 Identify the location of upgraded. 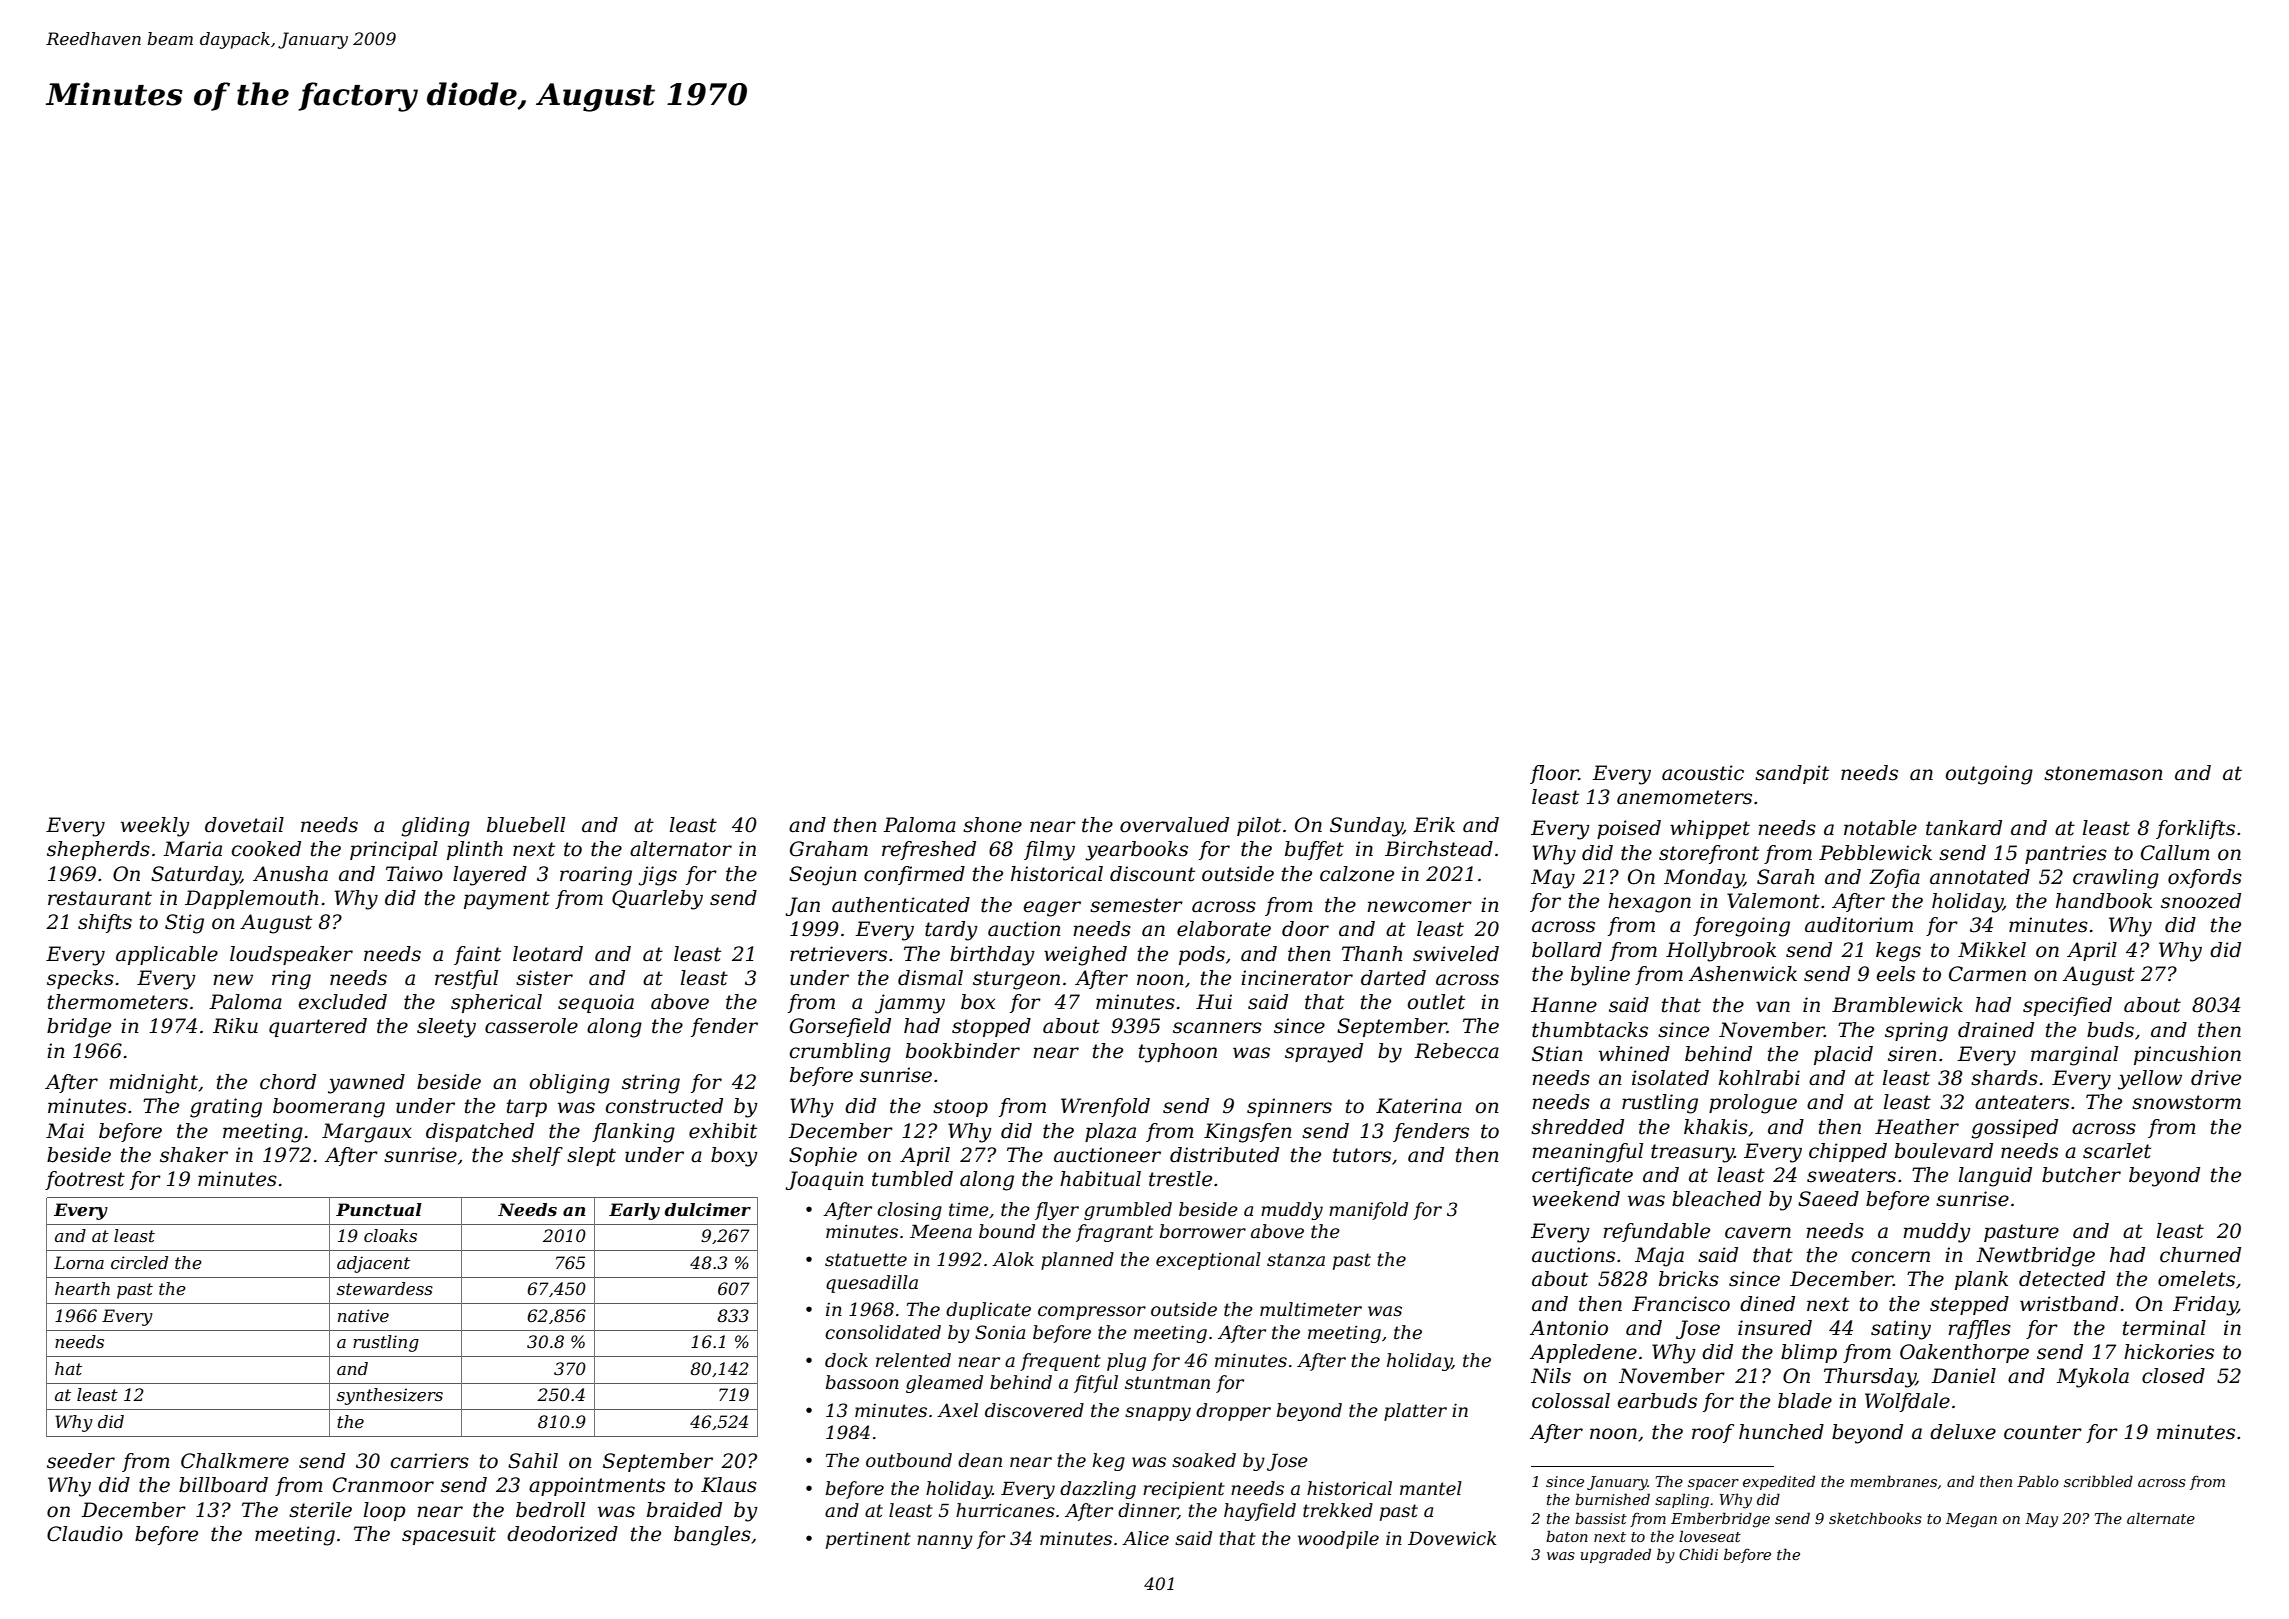
(1616, 1556).
